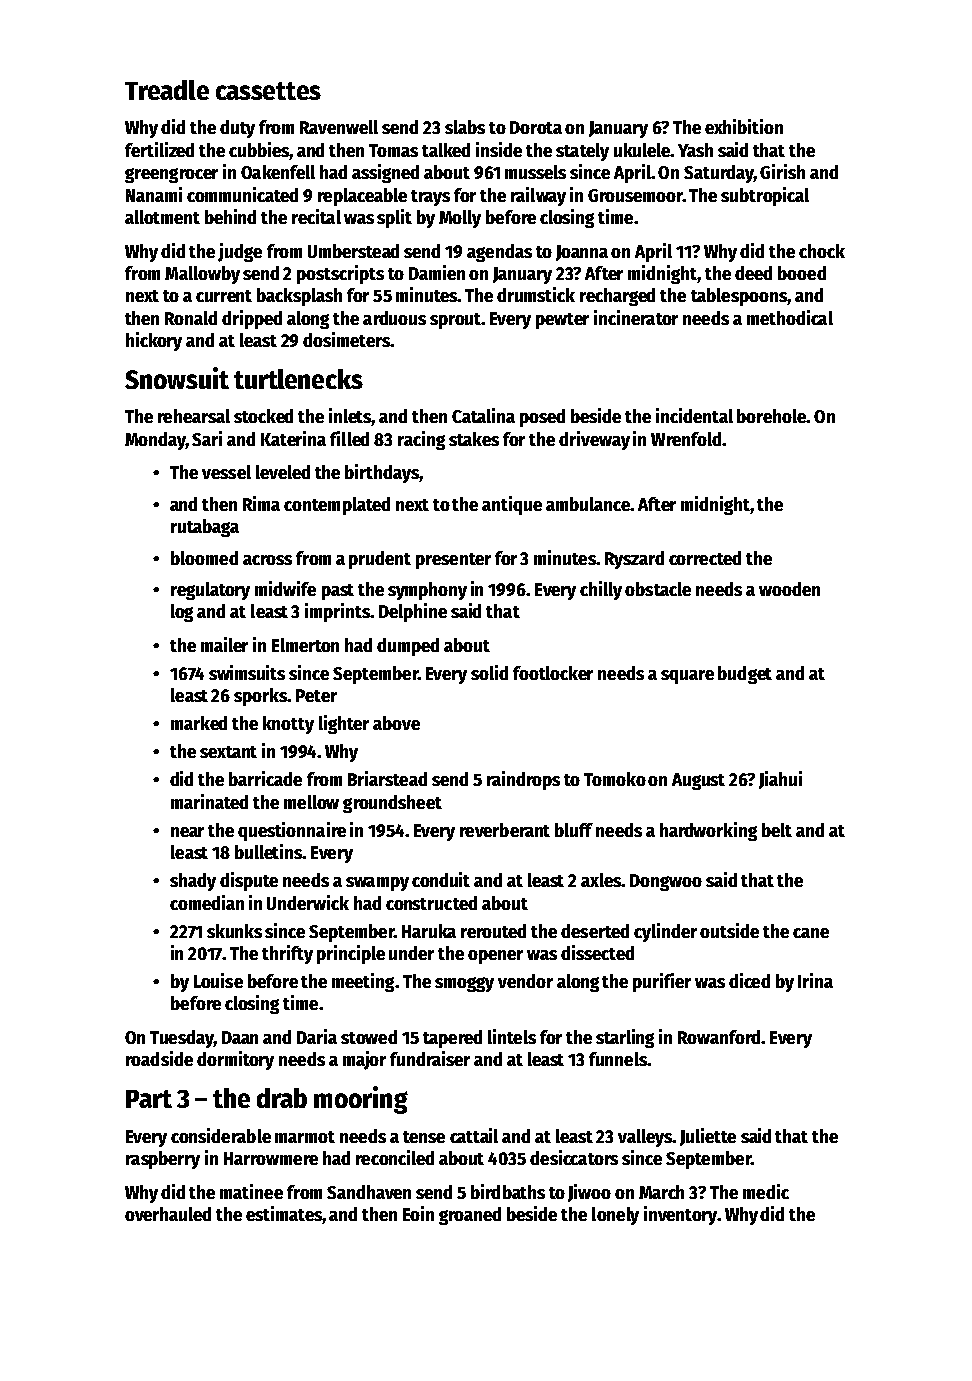 The height and width of the document is (1381, 972). I want to click on chock, so click(822, 251).
